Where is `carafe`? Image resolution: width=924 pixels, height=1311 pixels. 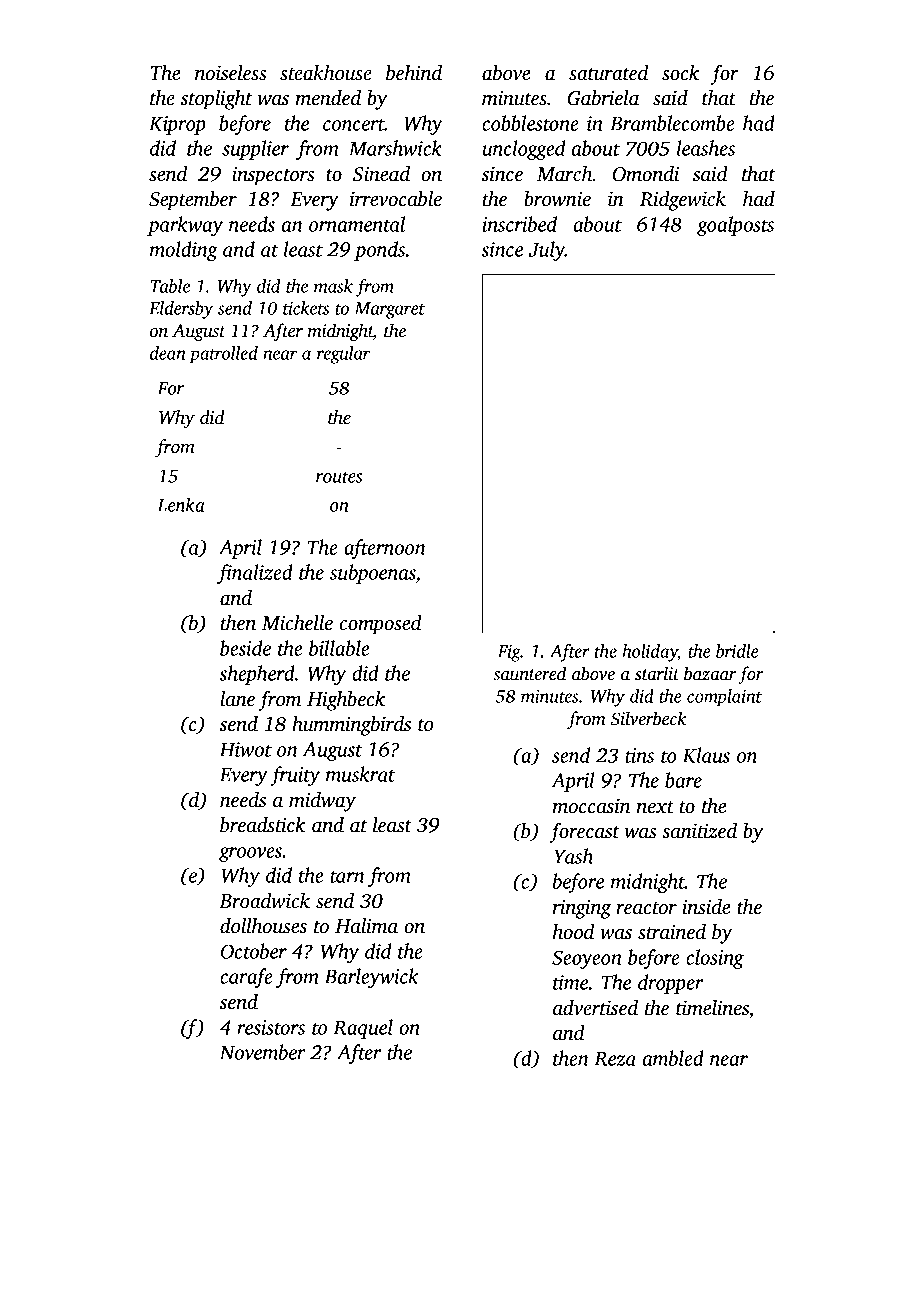 carafe is located at coordinates (246, 978).
